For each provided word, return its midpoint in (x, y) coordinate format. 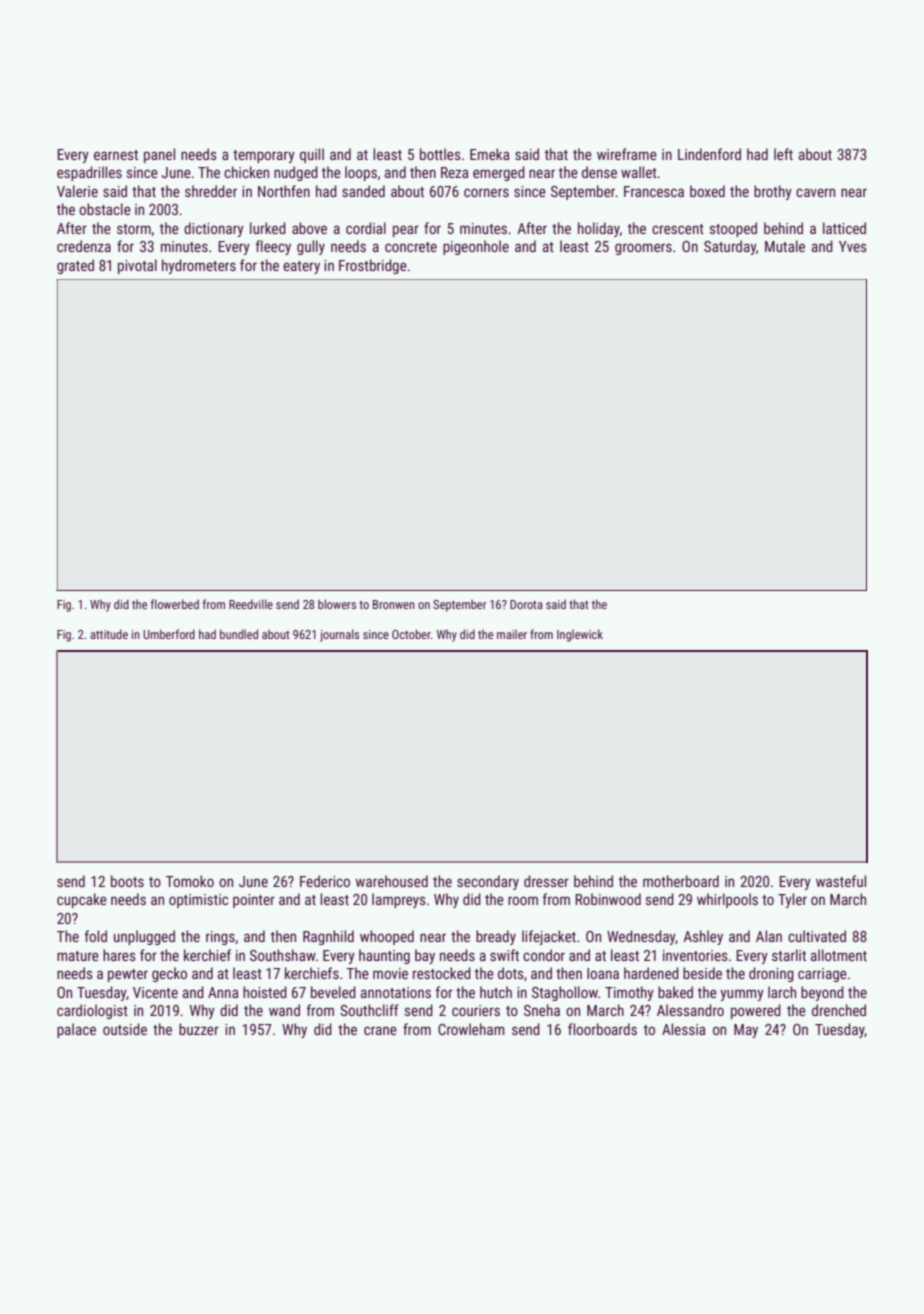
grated (75, 266)
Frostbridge (373, 266)
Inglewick (580, 635)
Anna (223, 992)
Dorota (526, 604)
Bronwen (394, 604)
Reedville (251, 604)
